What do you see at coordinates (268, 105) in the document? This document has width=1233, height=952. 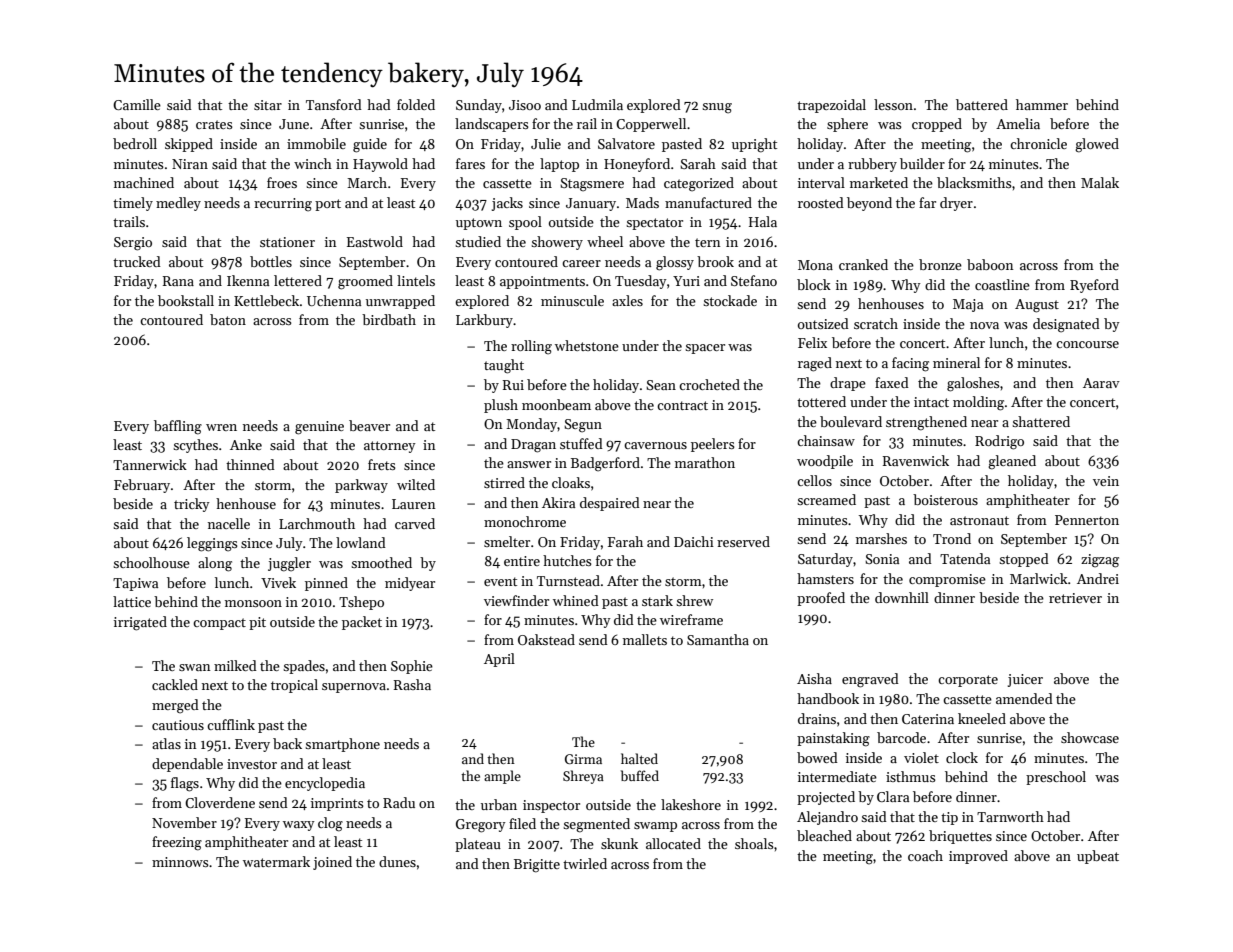 I see `sitar` at bounding box center [268, 105].
